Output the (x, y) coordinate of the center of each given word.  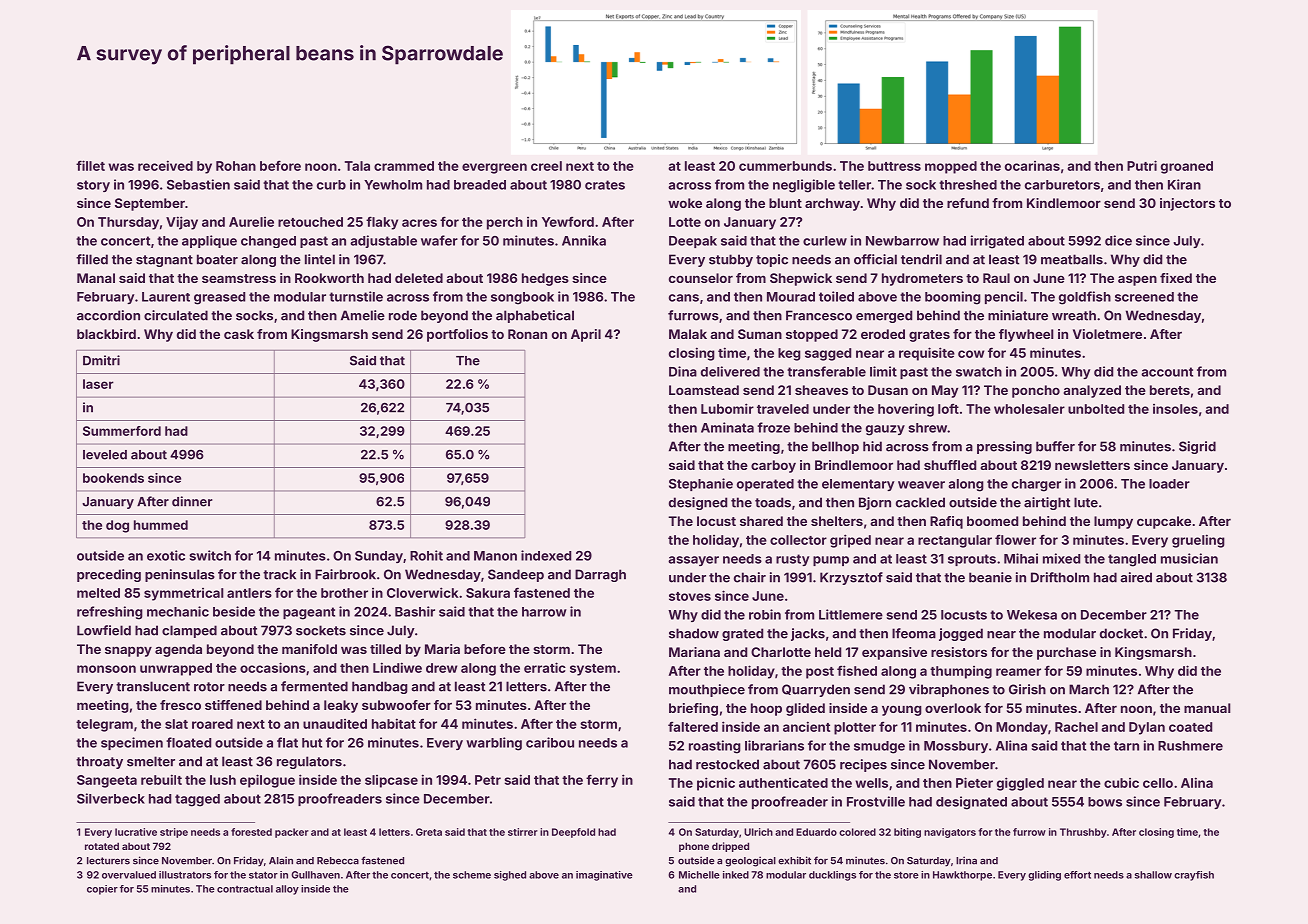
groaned (1187, 167)
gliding (1044, 876)
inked (736, 875)
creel (546, 166)
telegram (104, 725)
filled (92, 259)
